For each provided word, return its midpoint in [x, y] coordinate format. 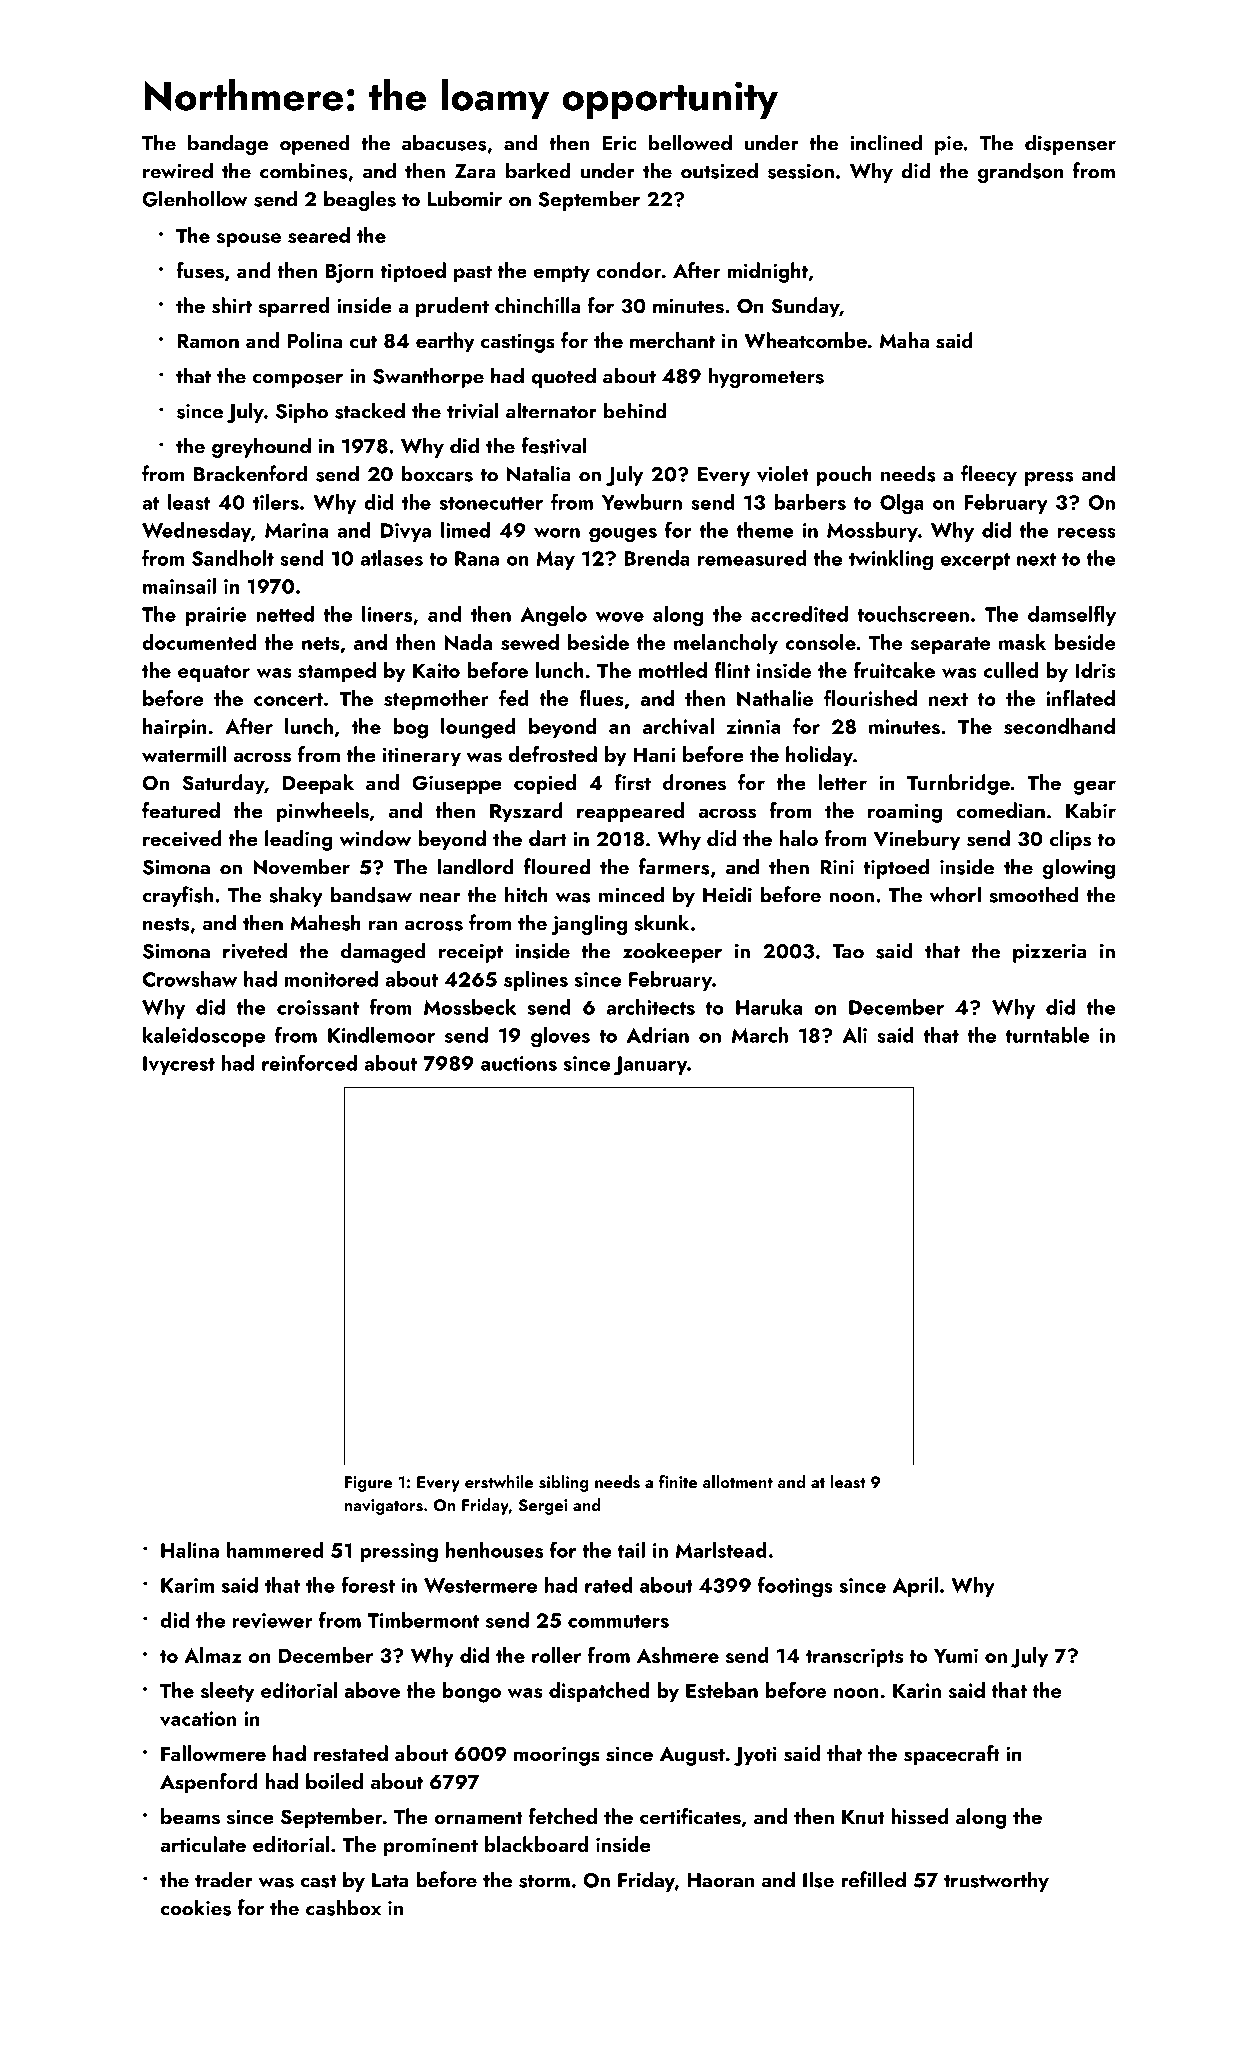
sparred [293, 307]
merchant [672, 340]
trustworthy [996, 1881]
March [760, 1035]
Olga [902, 504]
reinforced [309, 1063]
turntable [1048, 1035]
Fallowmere [213, 1753]
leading [299, 840]
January [650, 1066]
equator [214, 673]
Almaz [213, 1655]
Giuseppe [457, 785]
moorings [557, 1756]
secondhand [1059, 726]
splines [536, 981]
